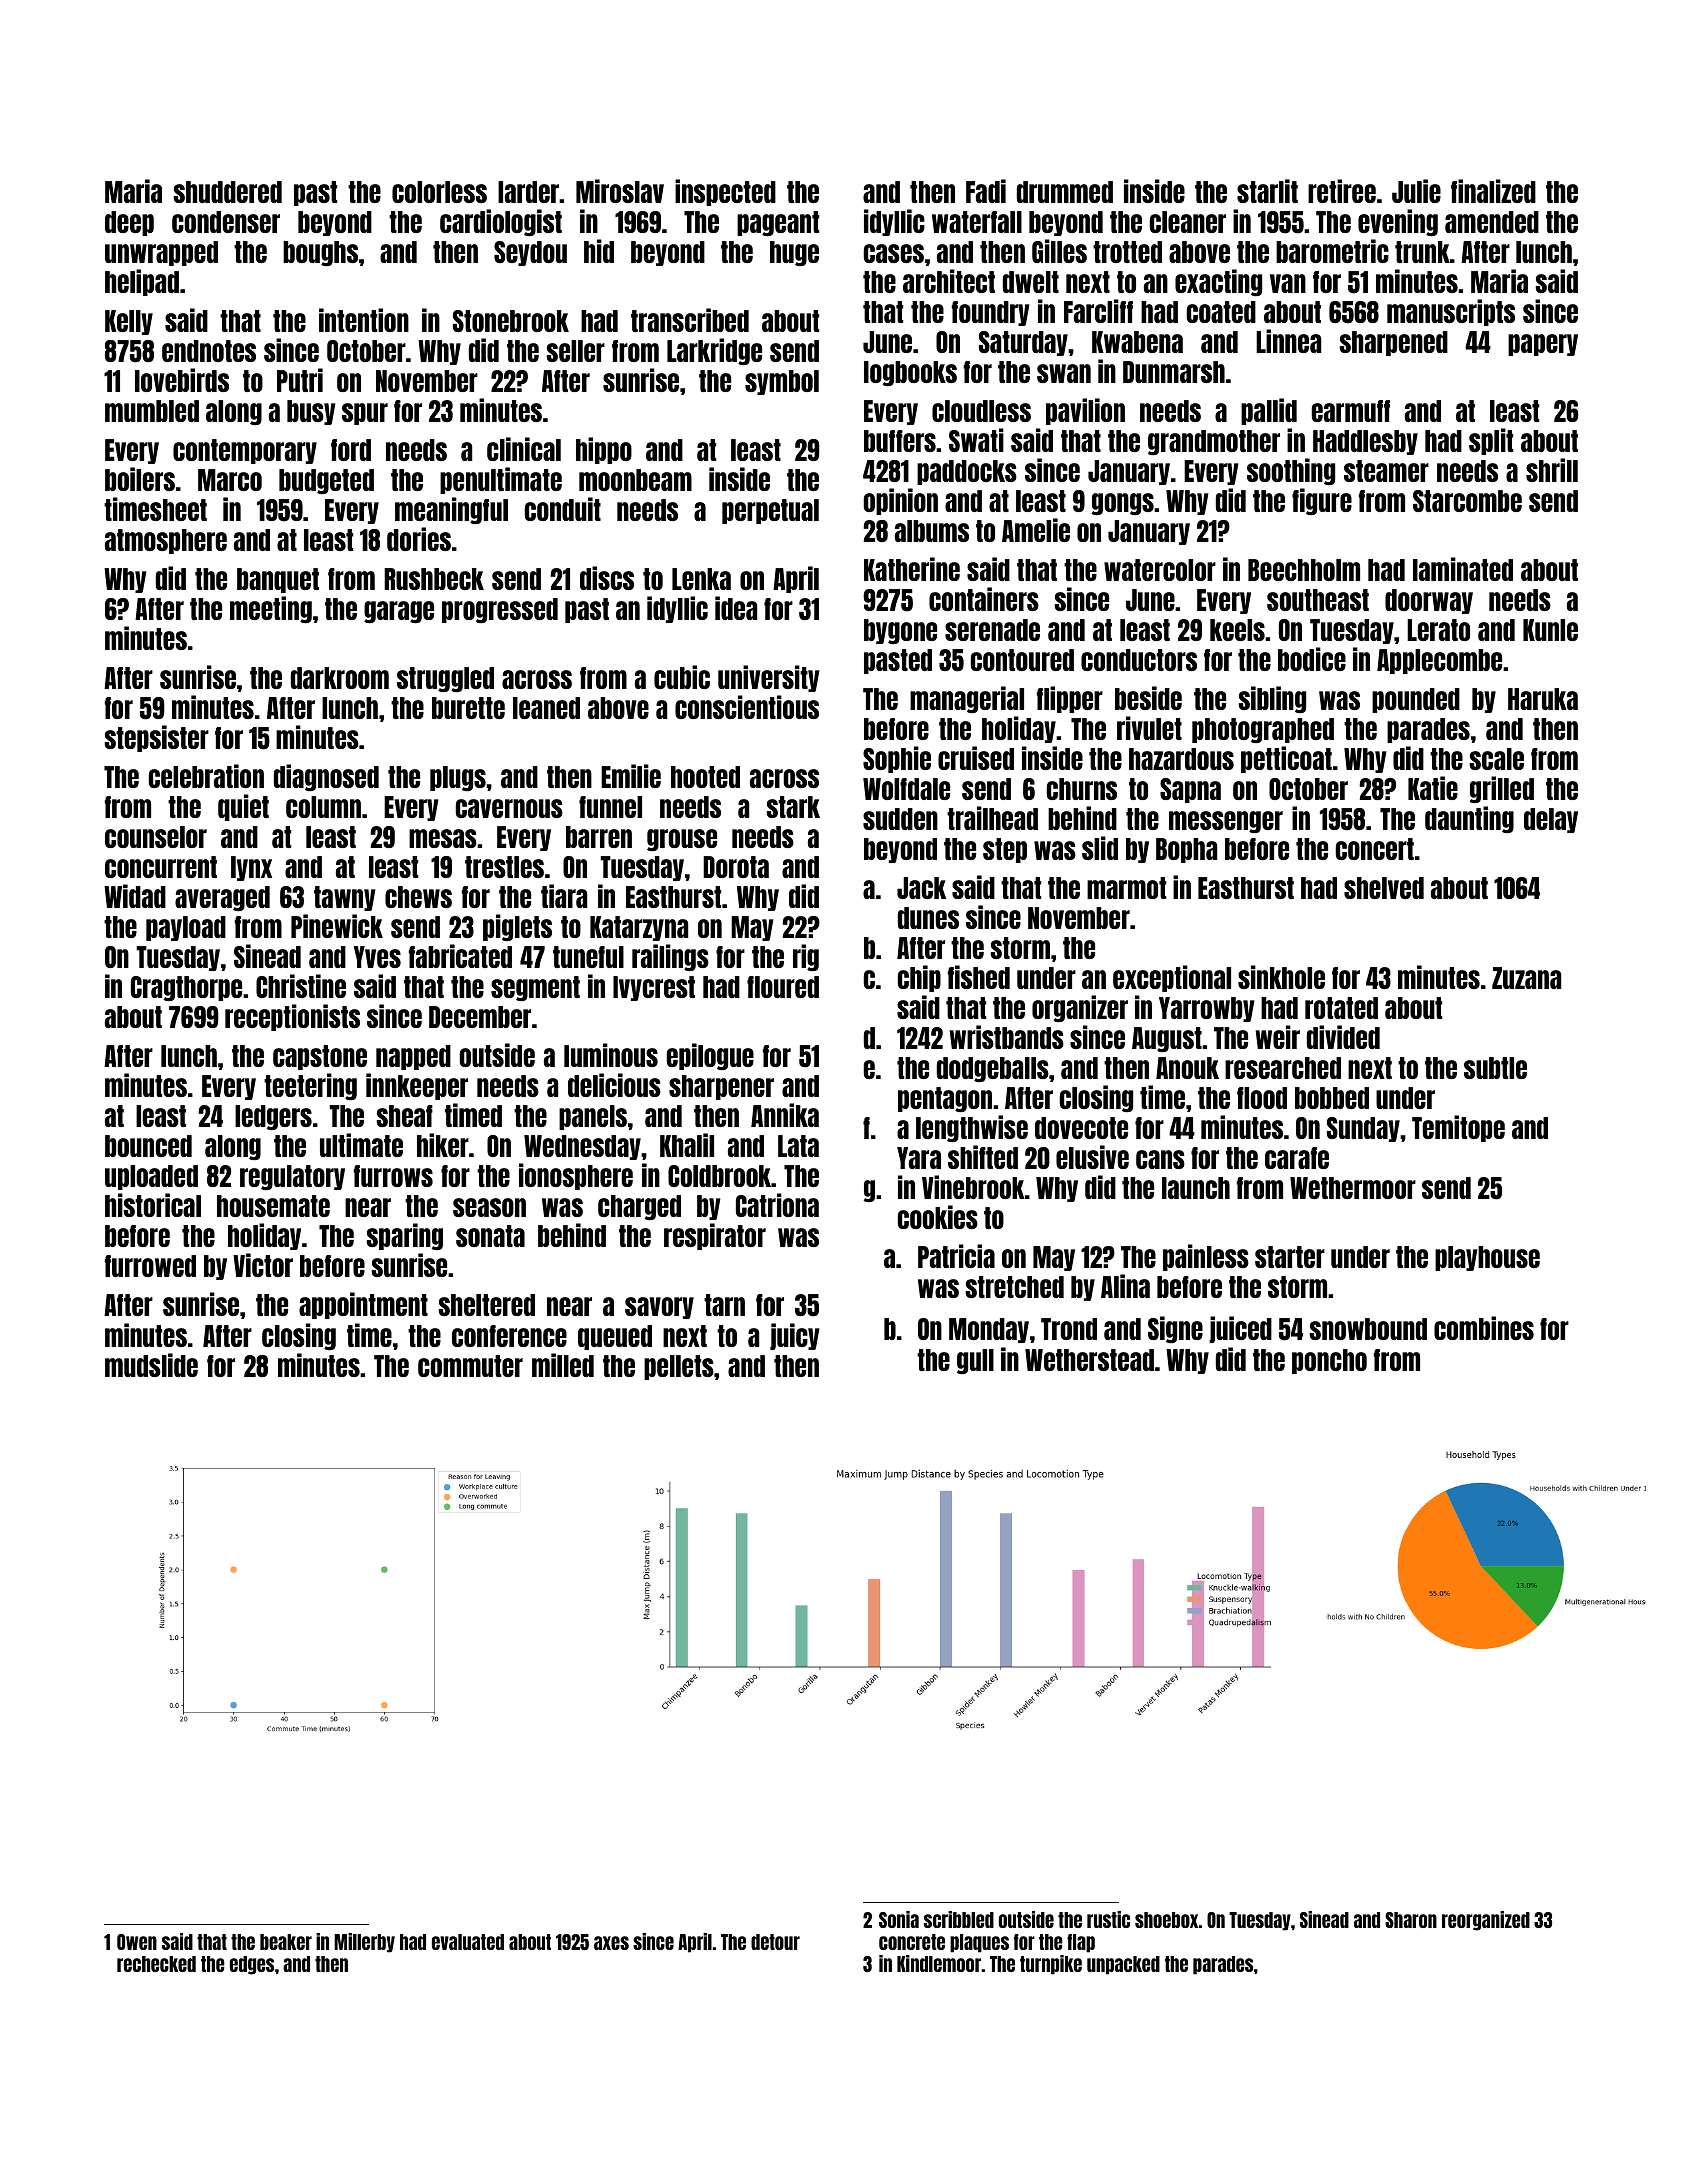 The width and height of the image is (1683, 2178). I want to click on deep, so click(129, 223).
